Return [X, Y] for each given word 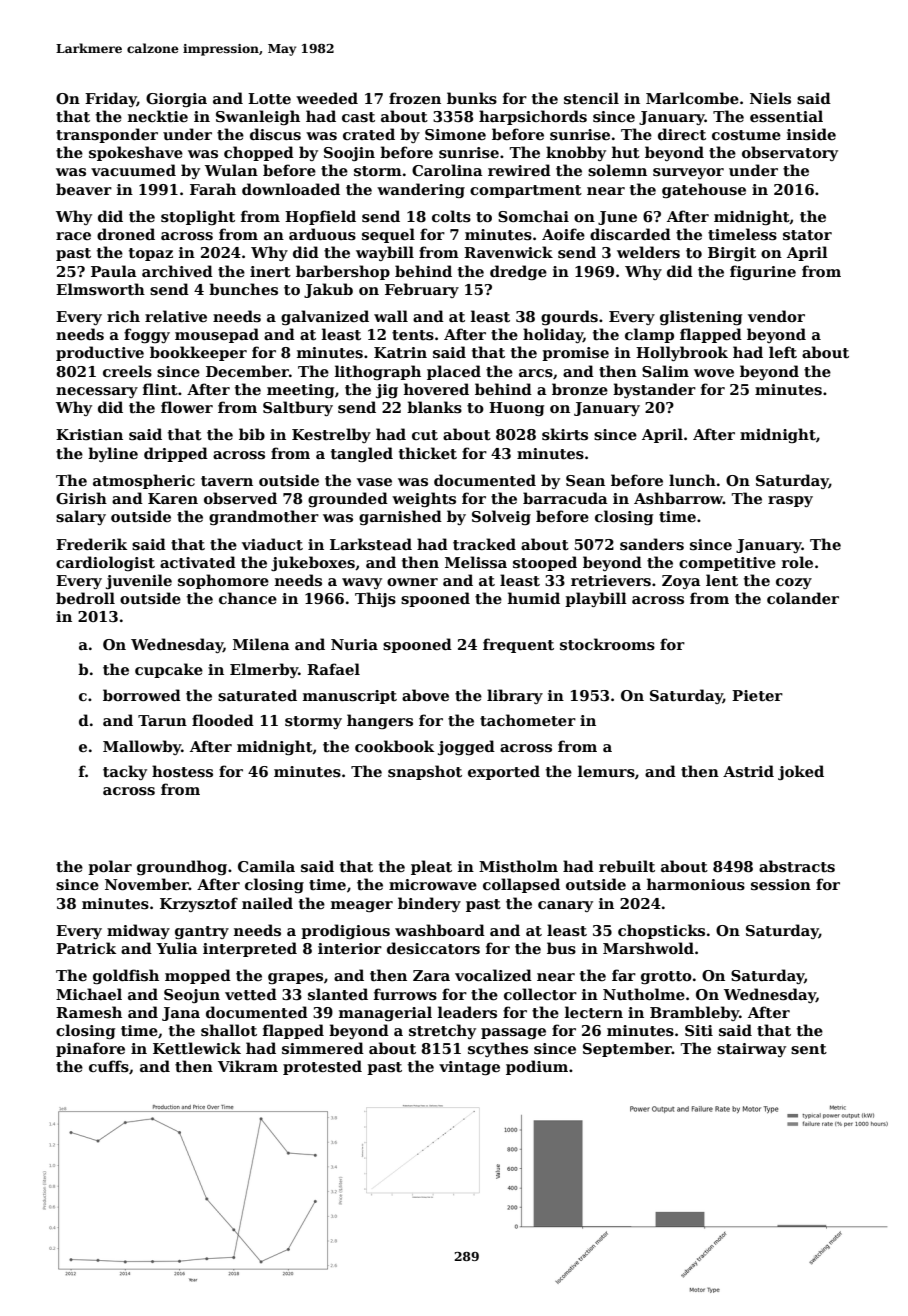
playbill [596, 599]
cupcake [169, 670]
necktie [158, 116]
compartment [526, 191]
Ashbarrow [678, 498]
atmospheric [144, 481]
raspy [790, 501]
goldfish [126, 976]
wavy [362, 583]
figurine [763, 272]
